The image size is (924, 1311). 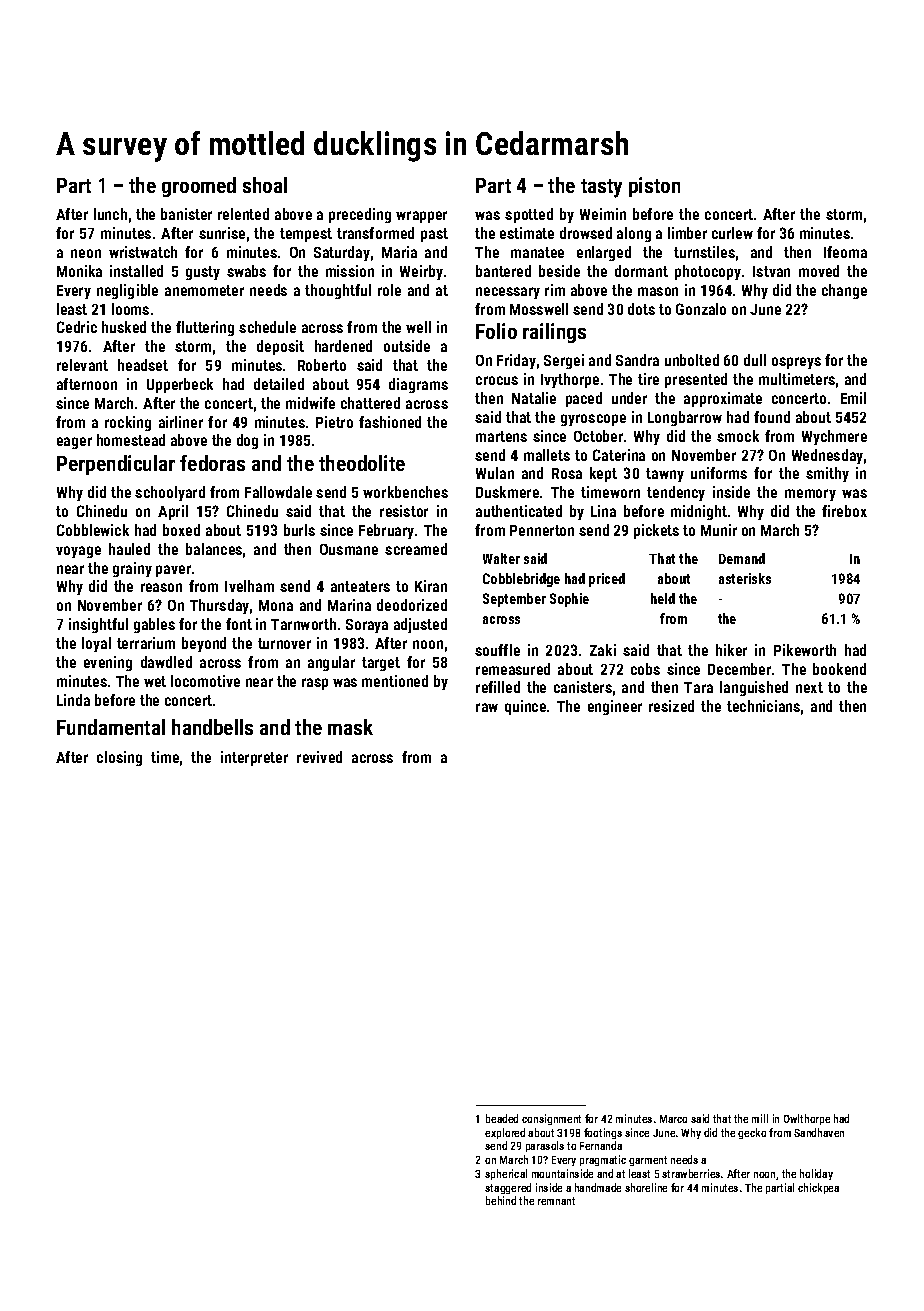 What do you see at coordinates (853, 398) in the image?
I see `Emil` at bounding box center [853, 398].
